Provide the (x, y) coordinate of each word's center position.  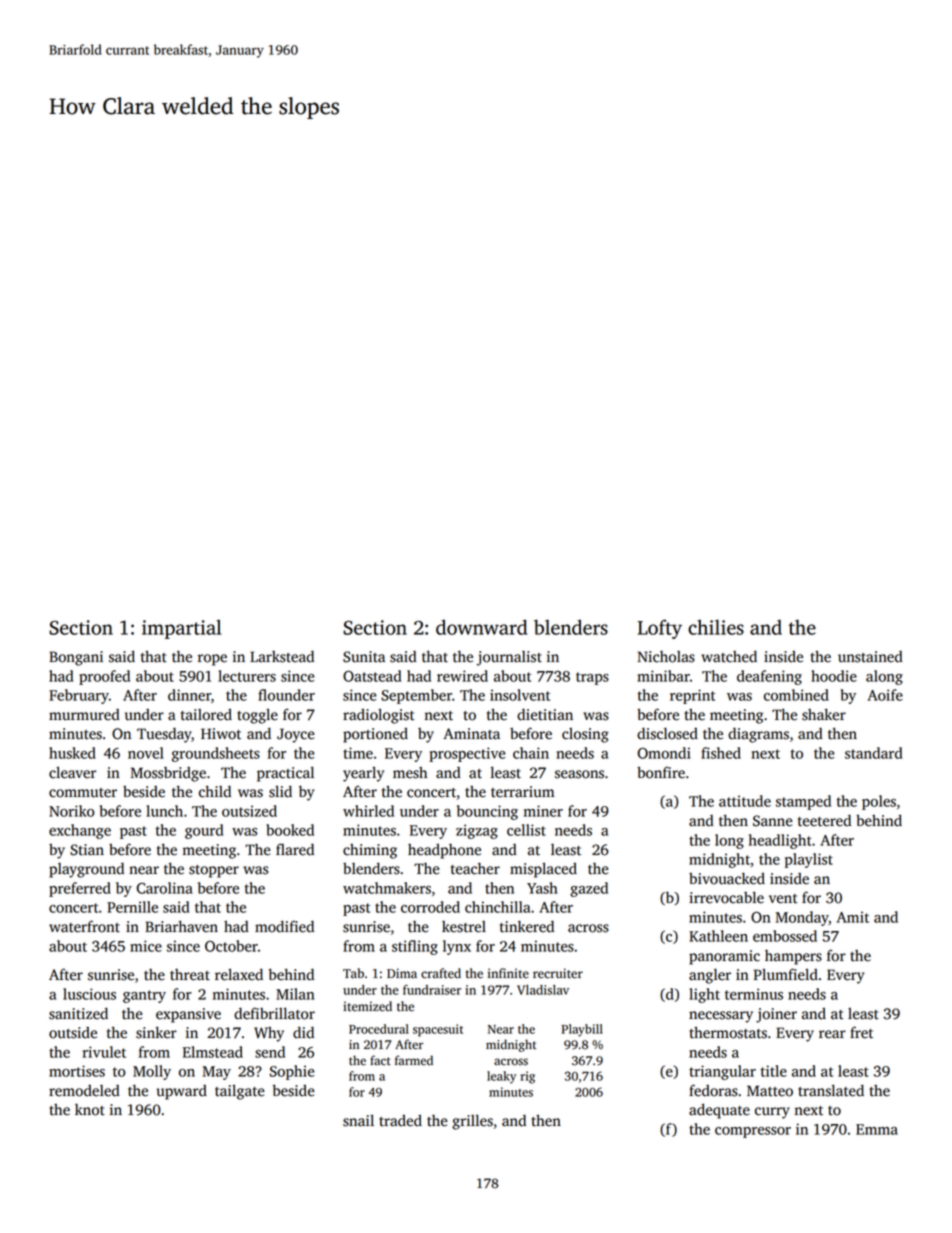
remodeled (84, 1091)
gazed (589, 889)
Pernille (132, 907)
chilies (716, 627)
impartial (181, 629)
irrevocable (726, 897)
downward (481, 627)
